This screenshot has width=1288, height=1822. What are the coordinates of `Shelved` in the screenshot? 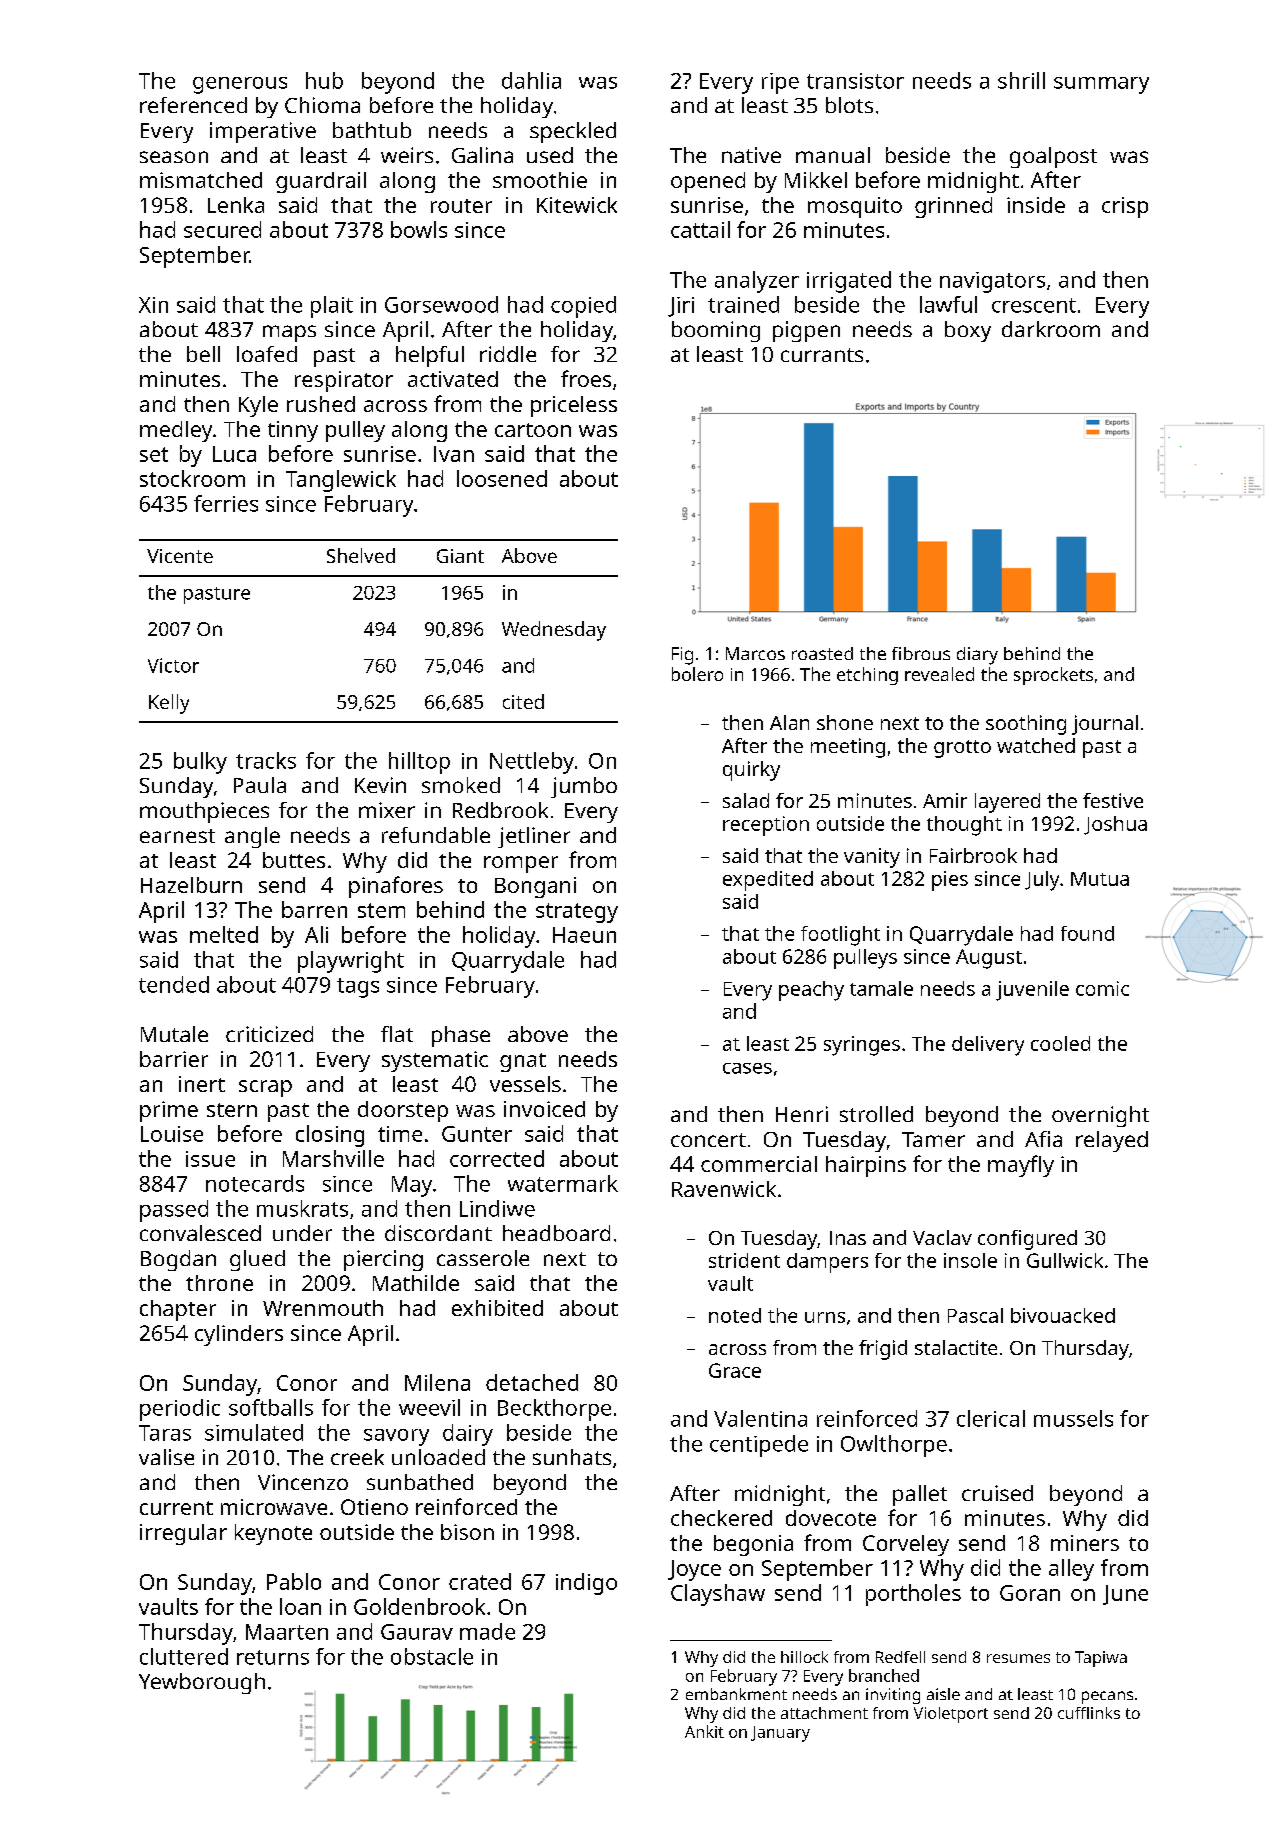 It's located at (361, 555).
